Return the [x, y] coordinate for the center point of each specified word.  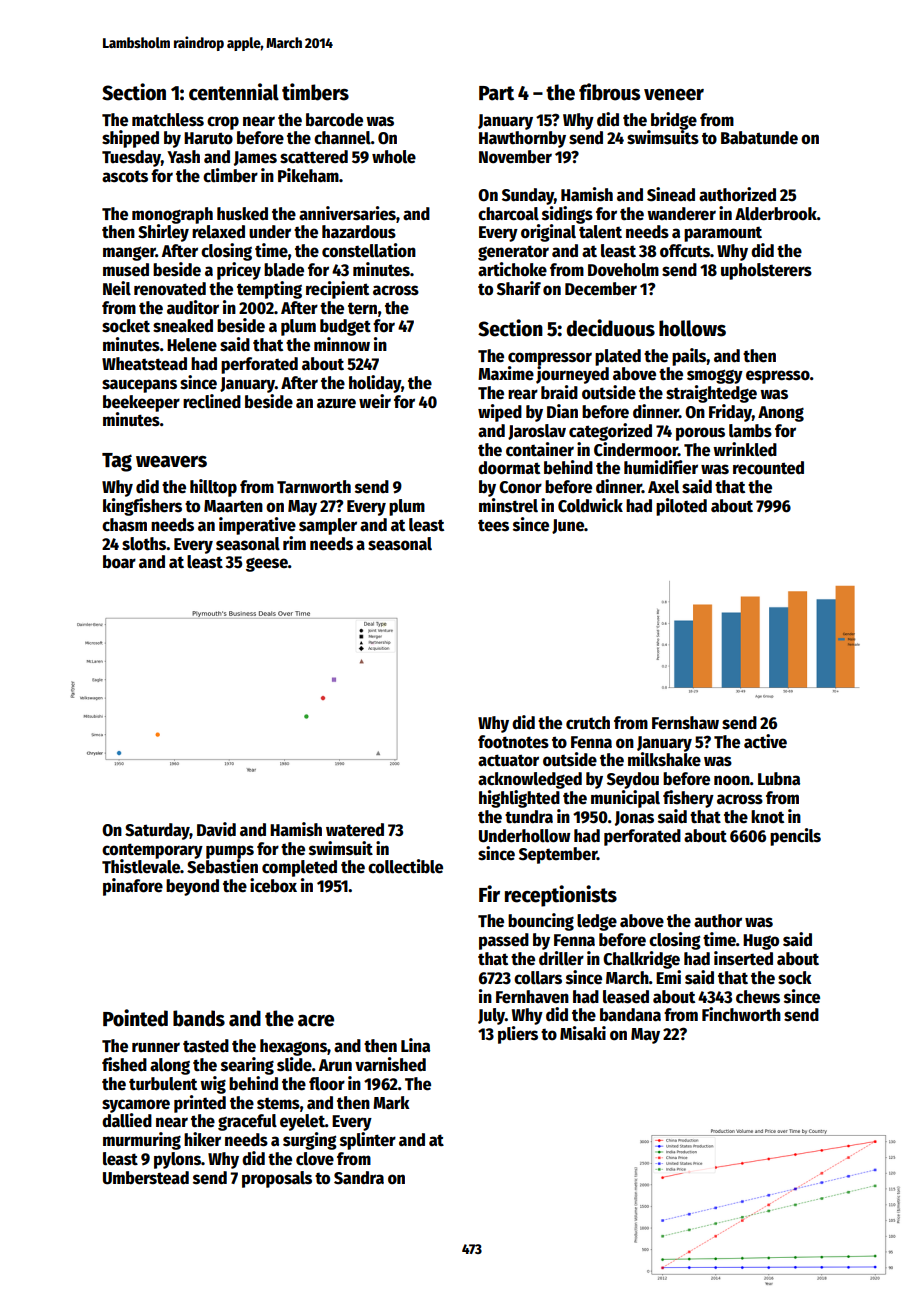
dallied [127, 1120]
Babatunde [759, 138]
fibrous [609, 92]
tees [493, 525]
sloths [144, 544]
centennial [234, 92]
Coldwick [590, 505]
